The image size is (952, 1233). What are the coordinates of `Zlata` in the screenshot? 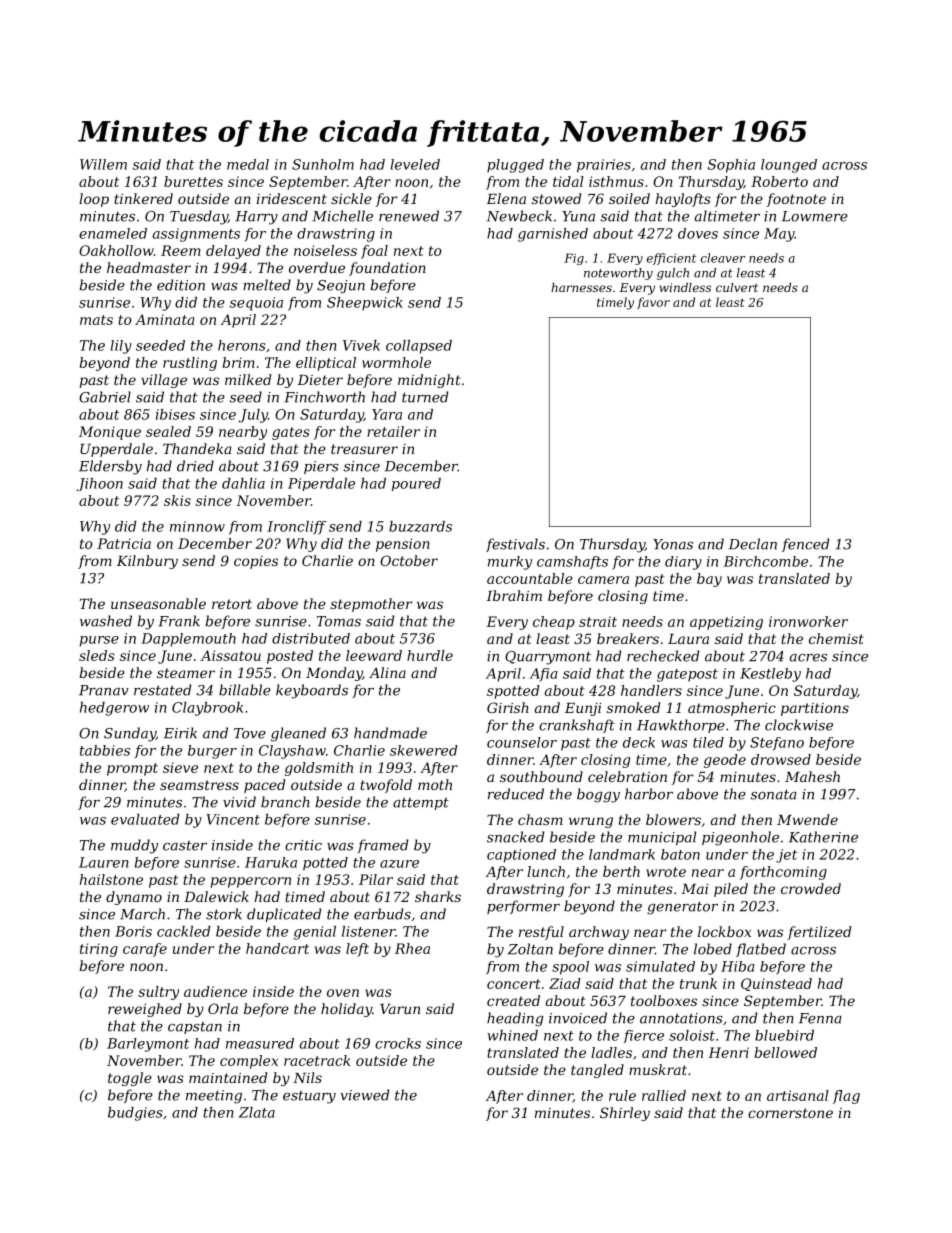 It's located at (257, 1112).
